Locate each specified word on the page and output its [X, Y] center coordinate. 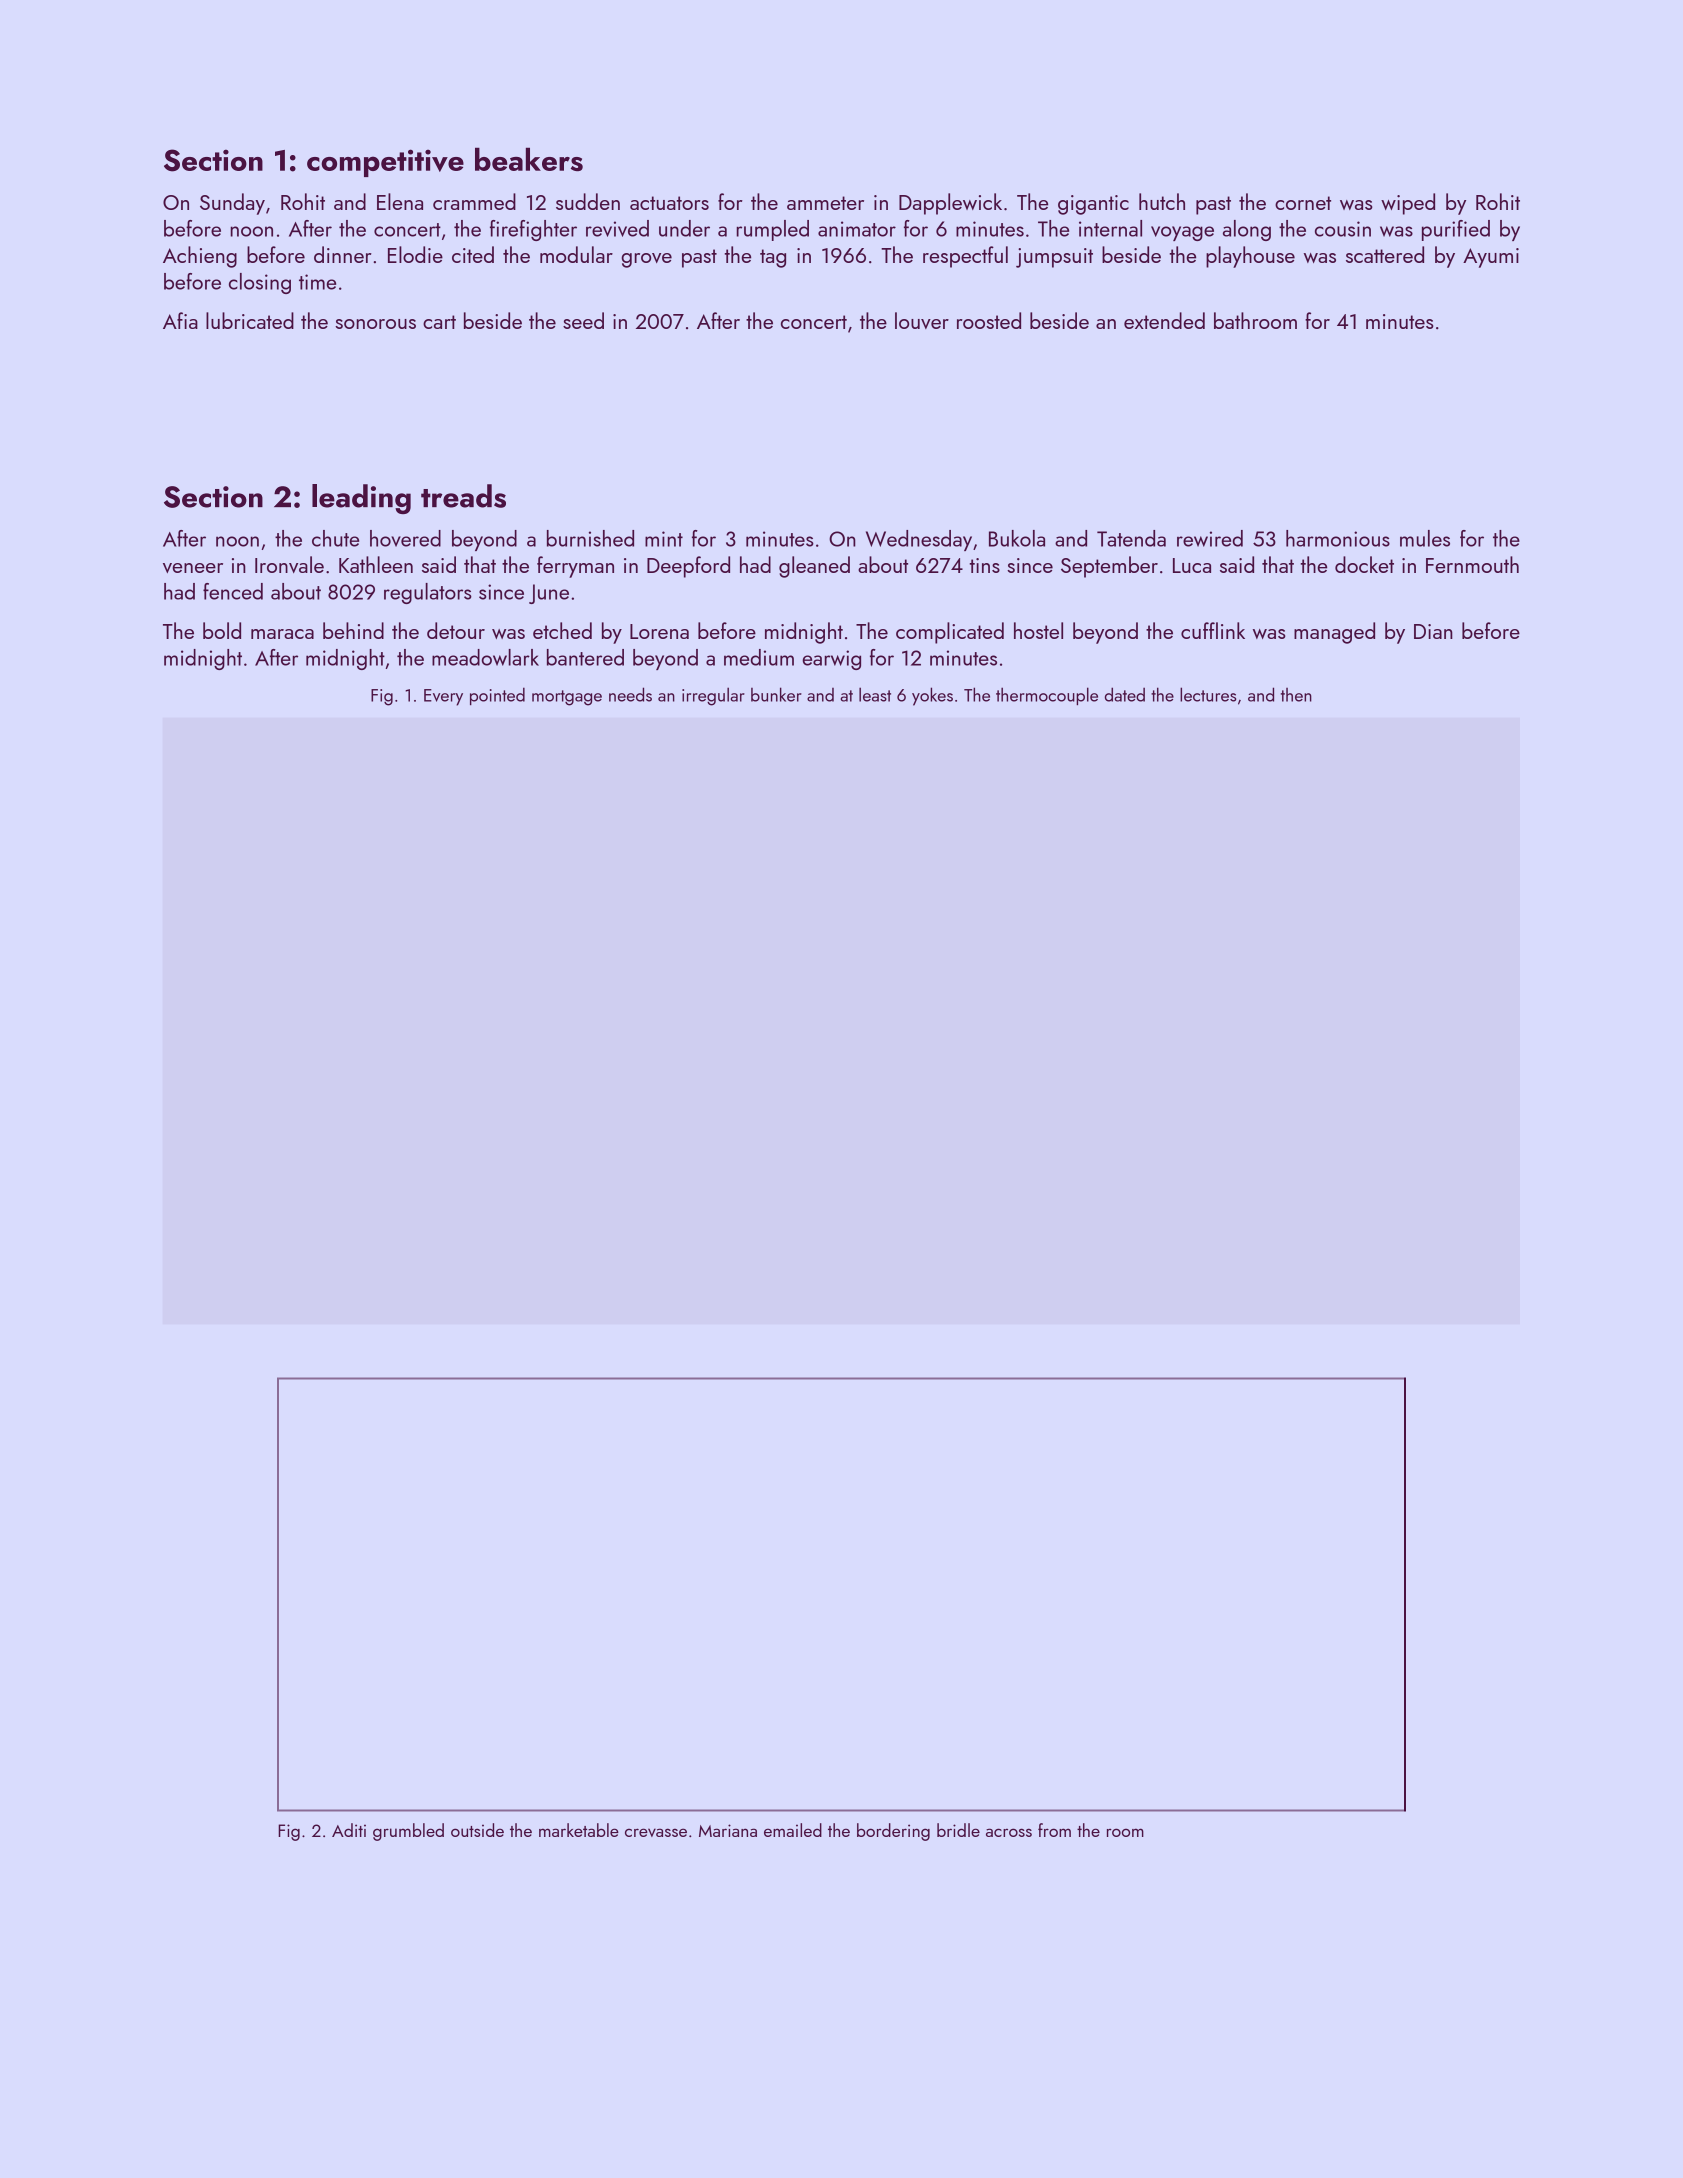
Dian [1433, 631]
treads [463, 496]
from [1054, 1830]
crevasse [656, 1832]
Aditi [349, 1830]
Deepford [688, 567]
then [1296, 695]
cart [439, 322]
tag [773, 258]
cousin [1343, 229]
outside [477, 1830]
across [1009, 1832]
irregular [713, 696]
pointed [497, 696]
